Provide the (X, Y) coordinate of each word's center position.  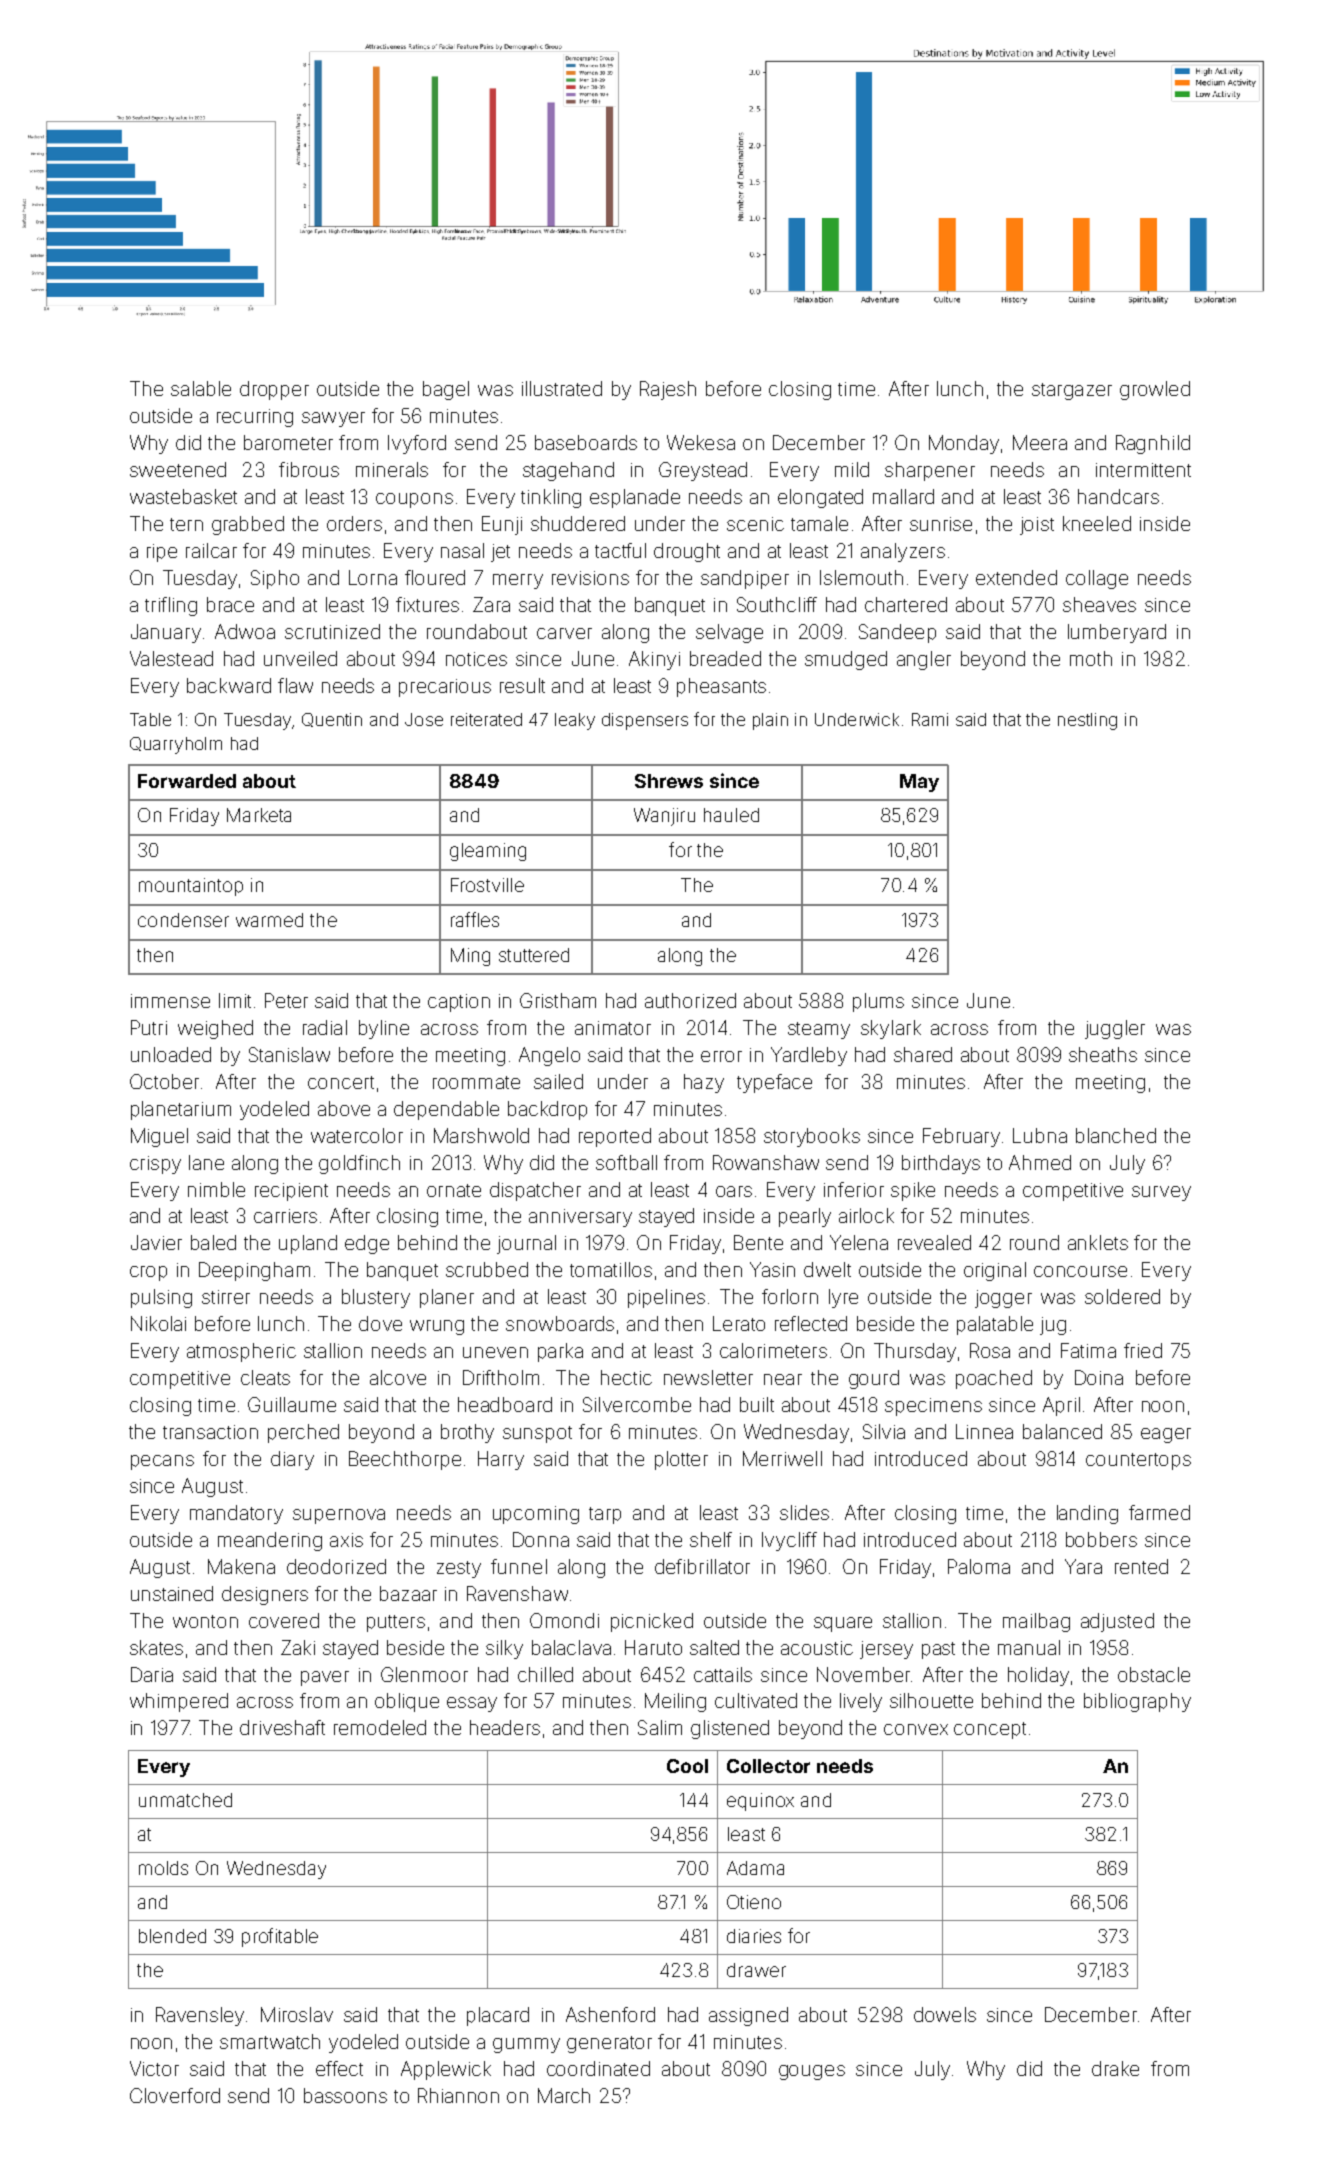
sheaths (1103, 1054)
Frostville (487, 885)
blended (172, 1936)
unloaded (171, 1054)
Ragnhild (1153, 444)
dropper (274, 390)
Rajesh (668, 390)
